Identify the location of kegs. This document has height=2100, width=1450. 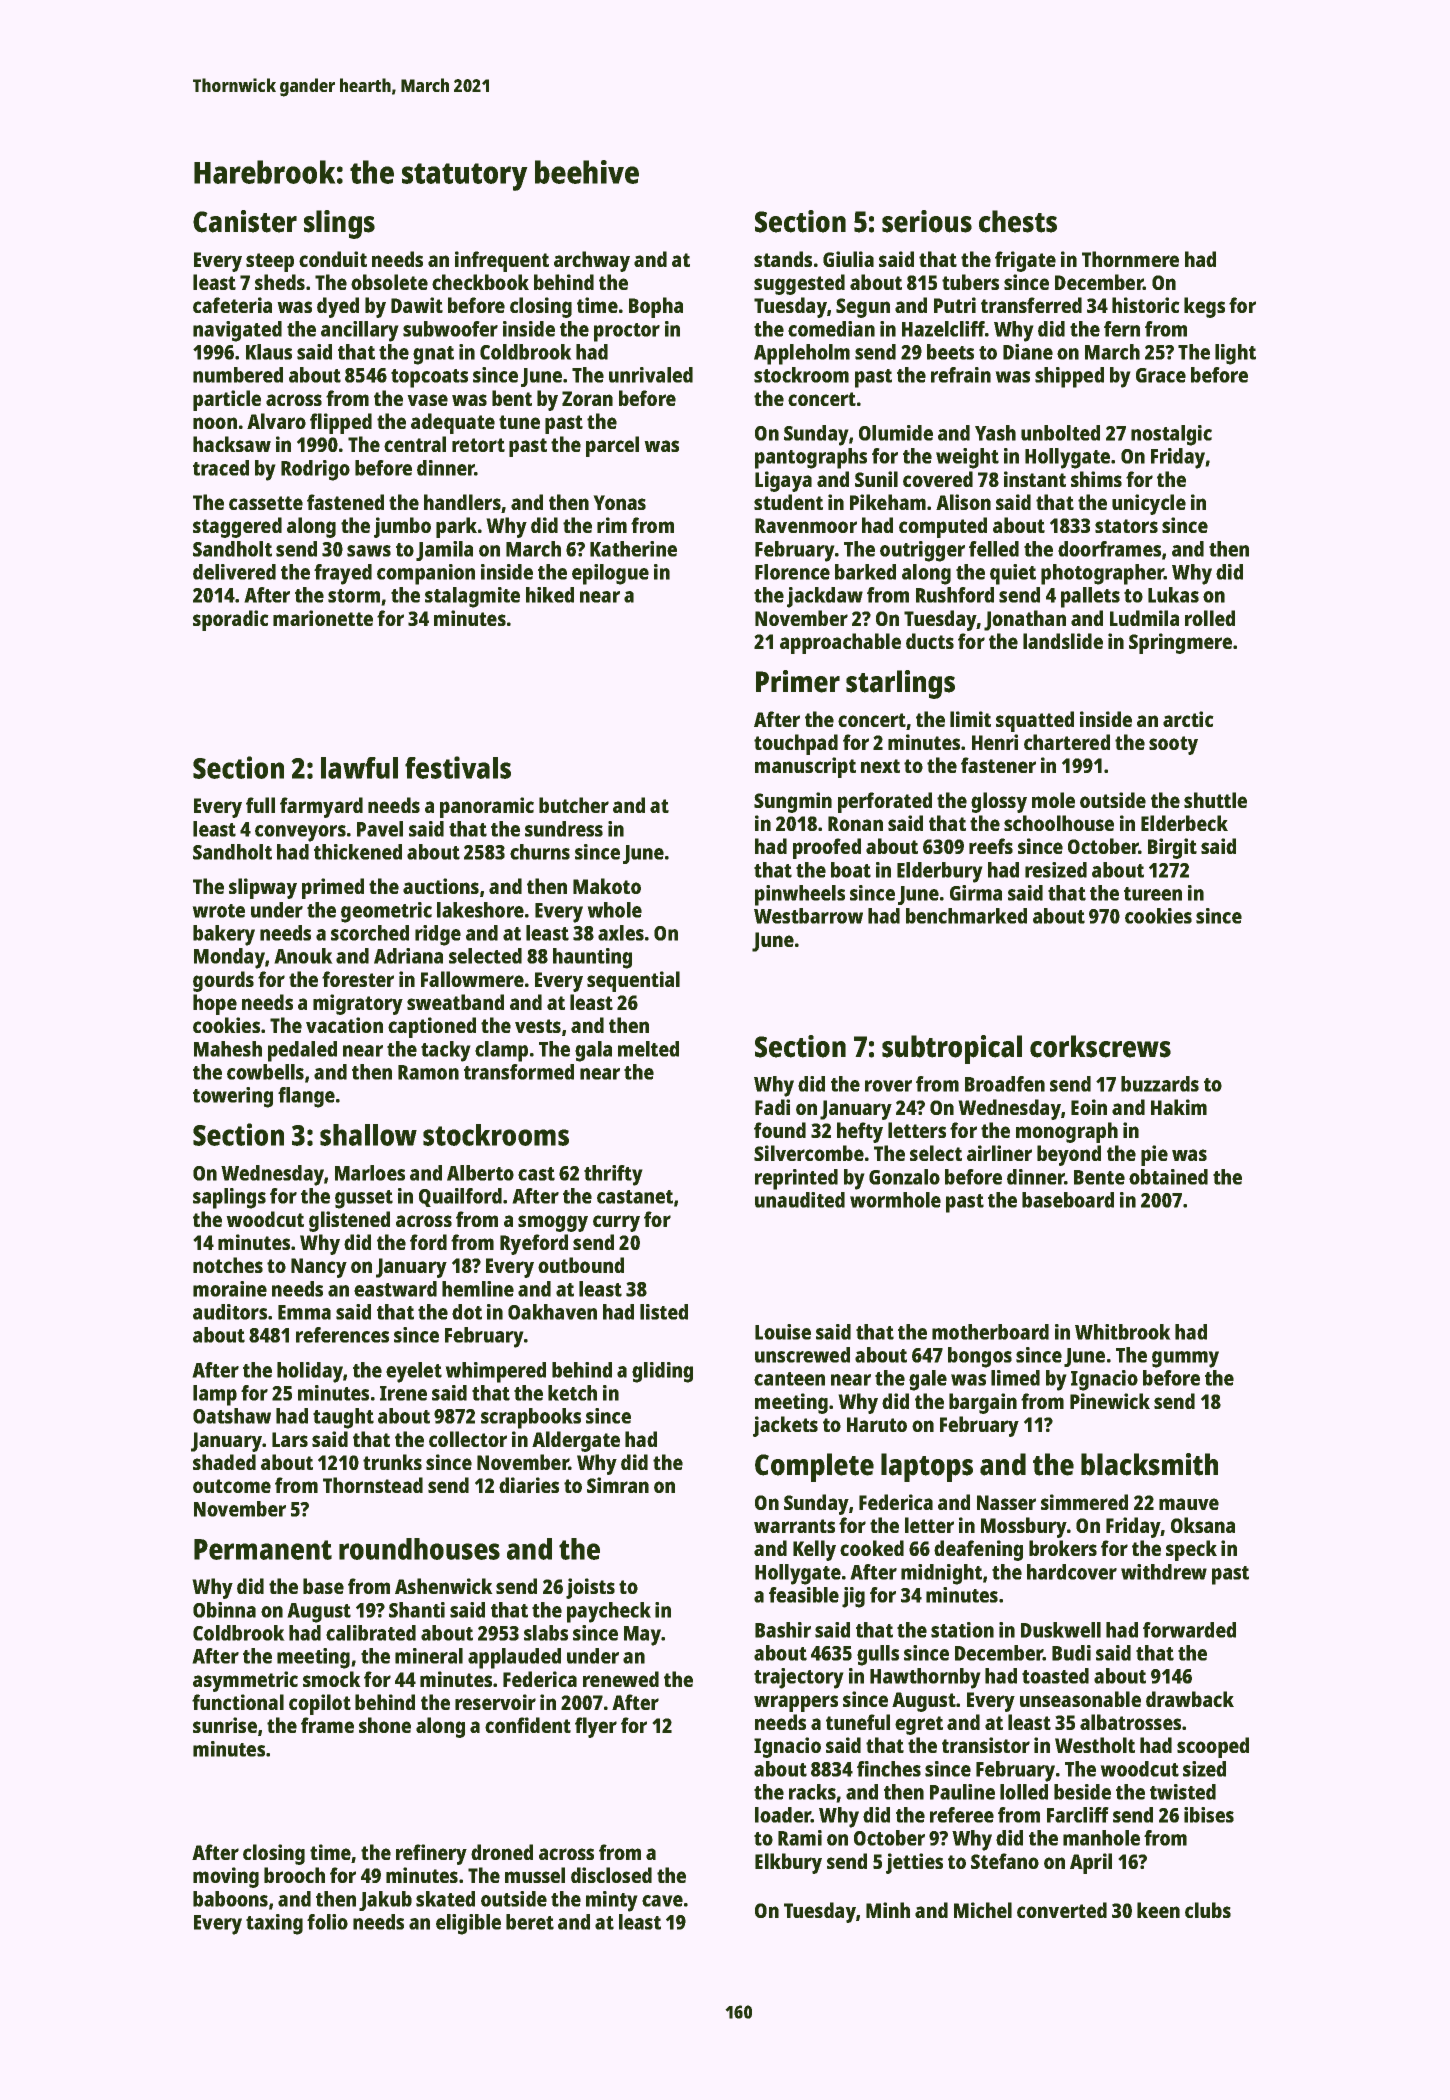
(1204, 307).
